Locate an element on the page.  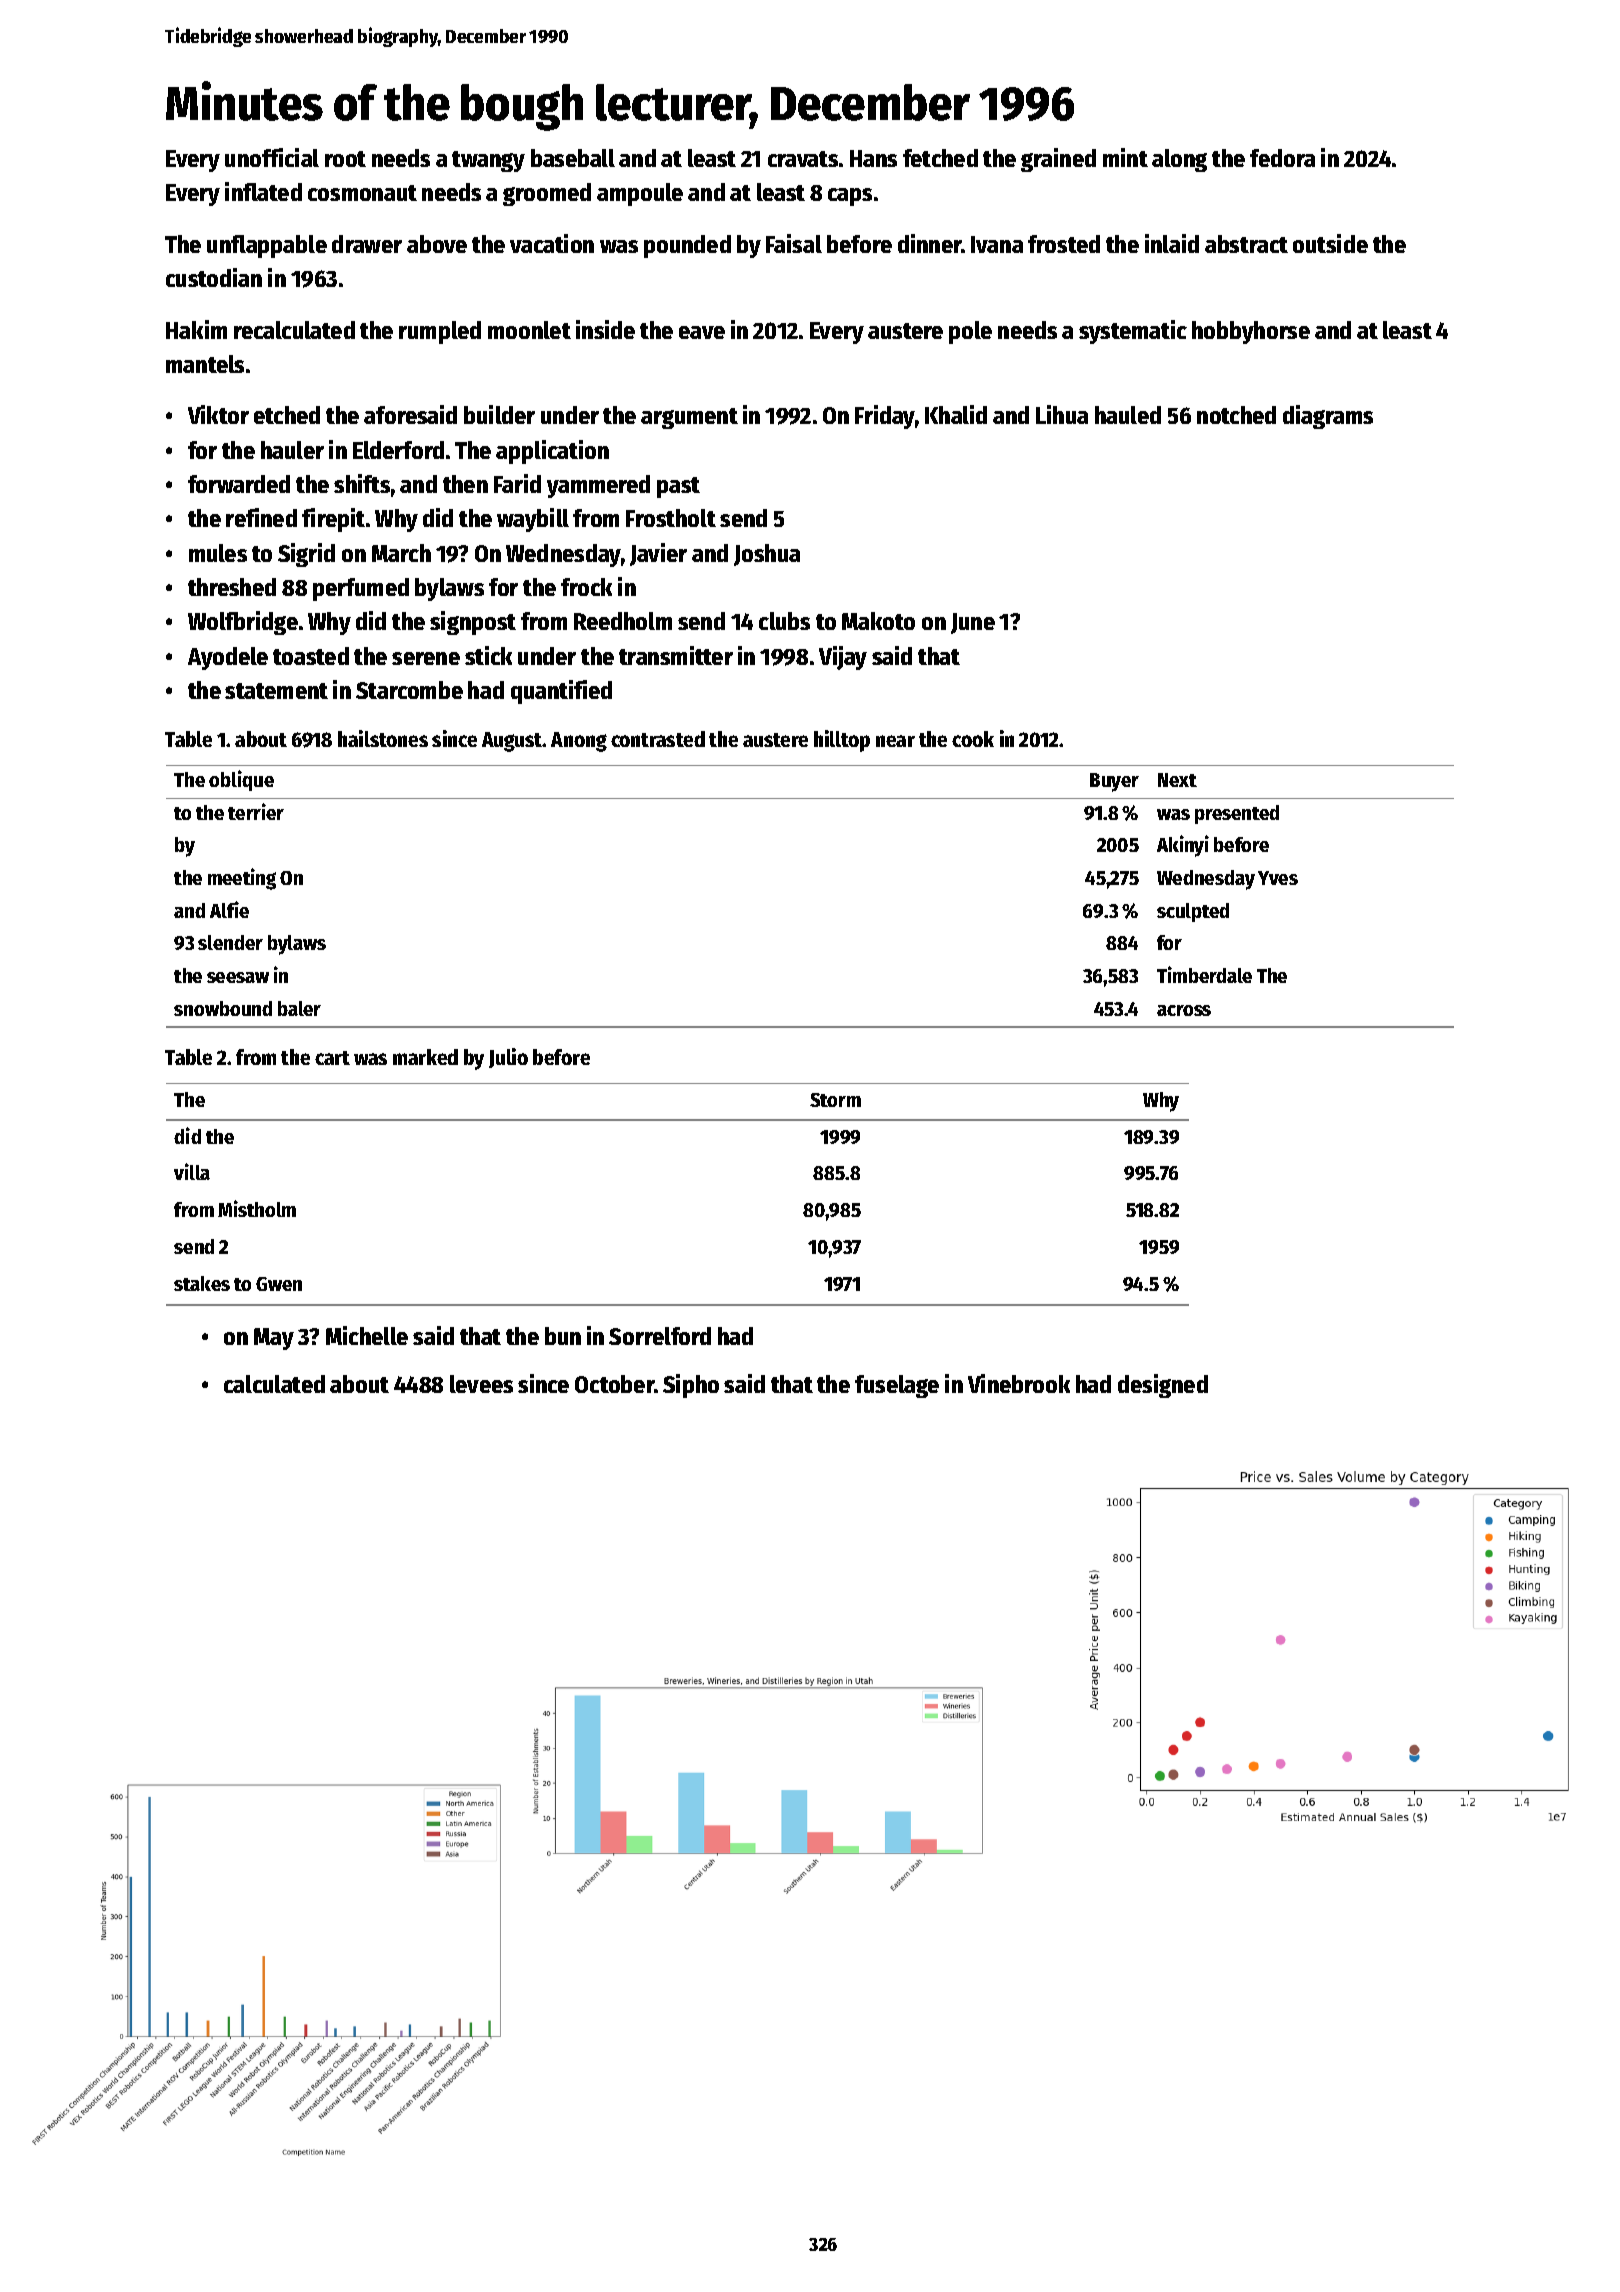
diagrams is located at coordinates (1328, 417).
